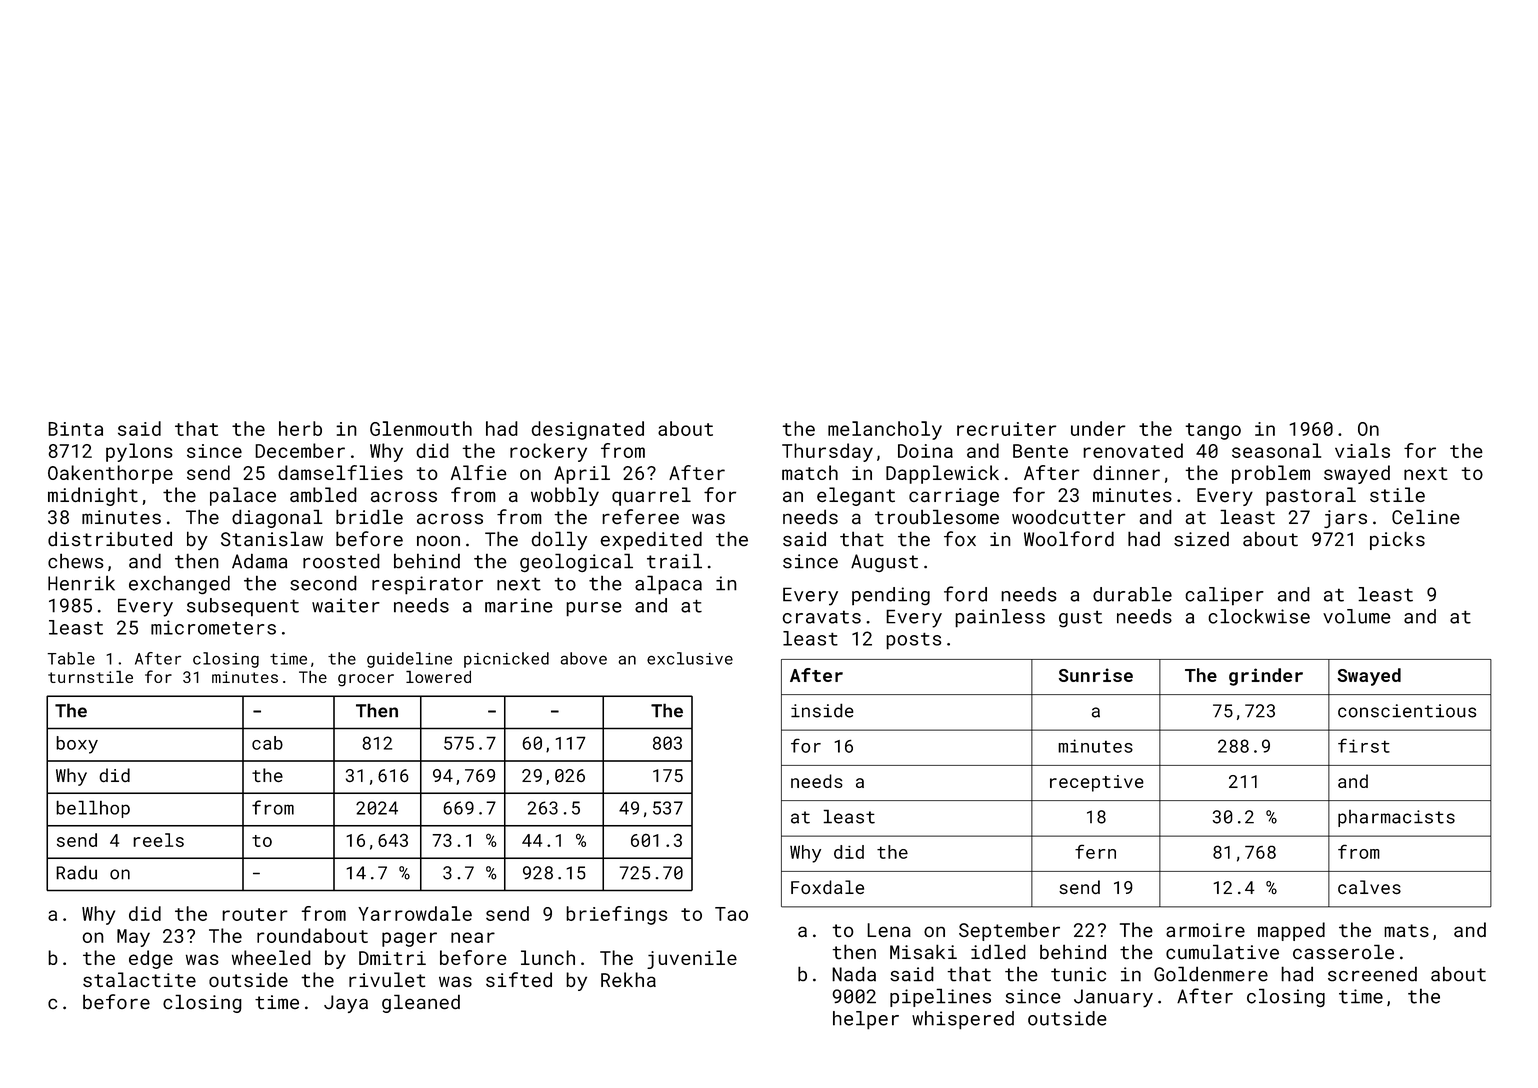  I want to click on rockery, so click(548, 452).
